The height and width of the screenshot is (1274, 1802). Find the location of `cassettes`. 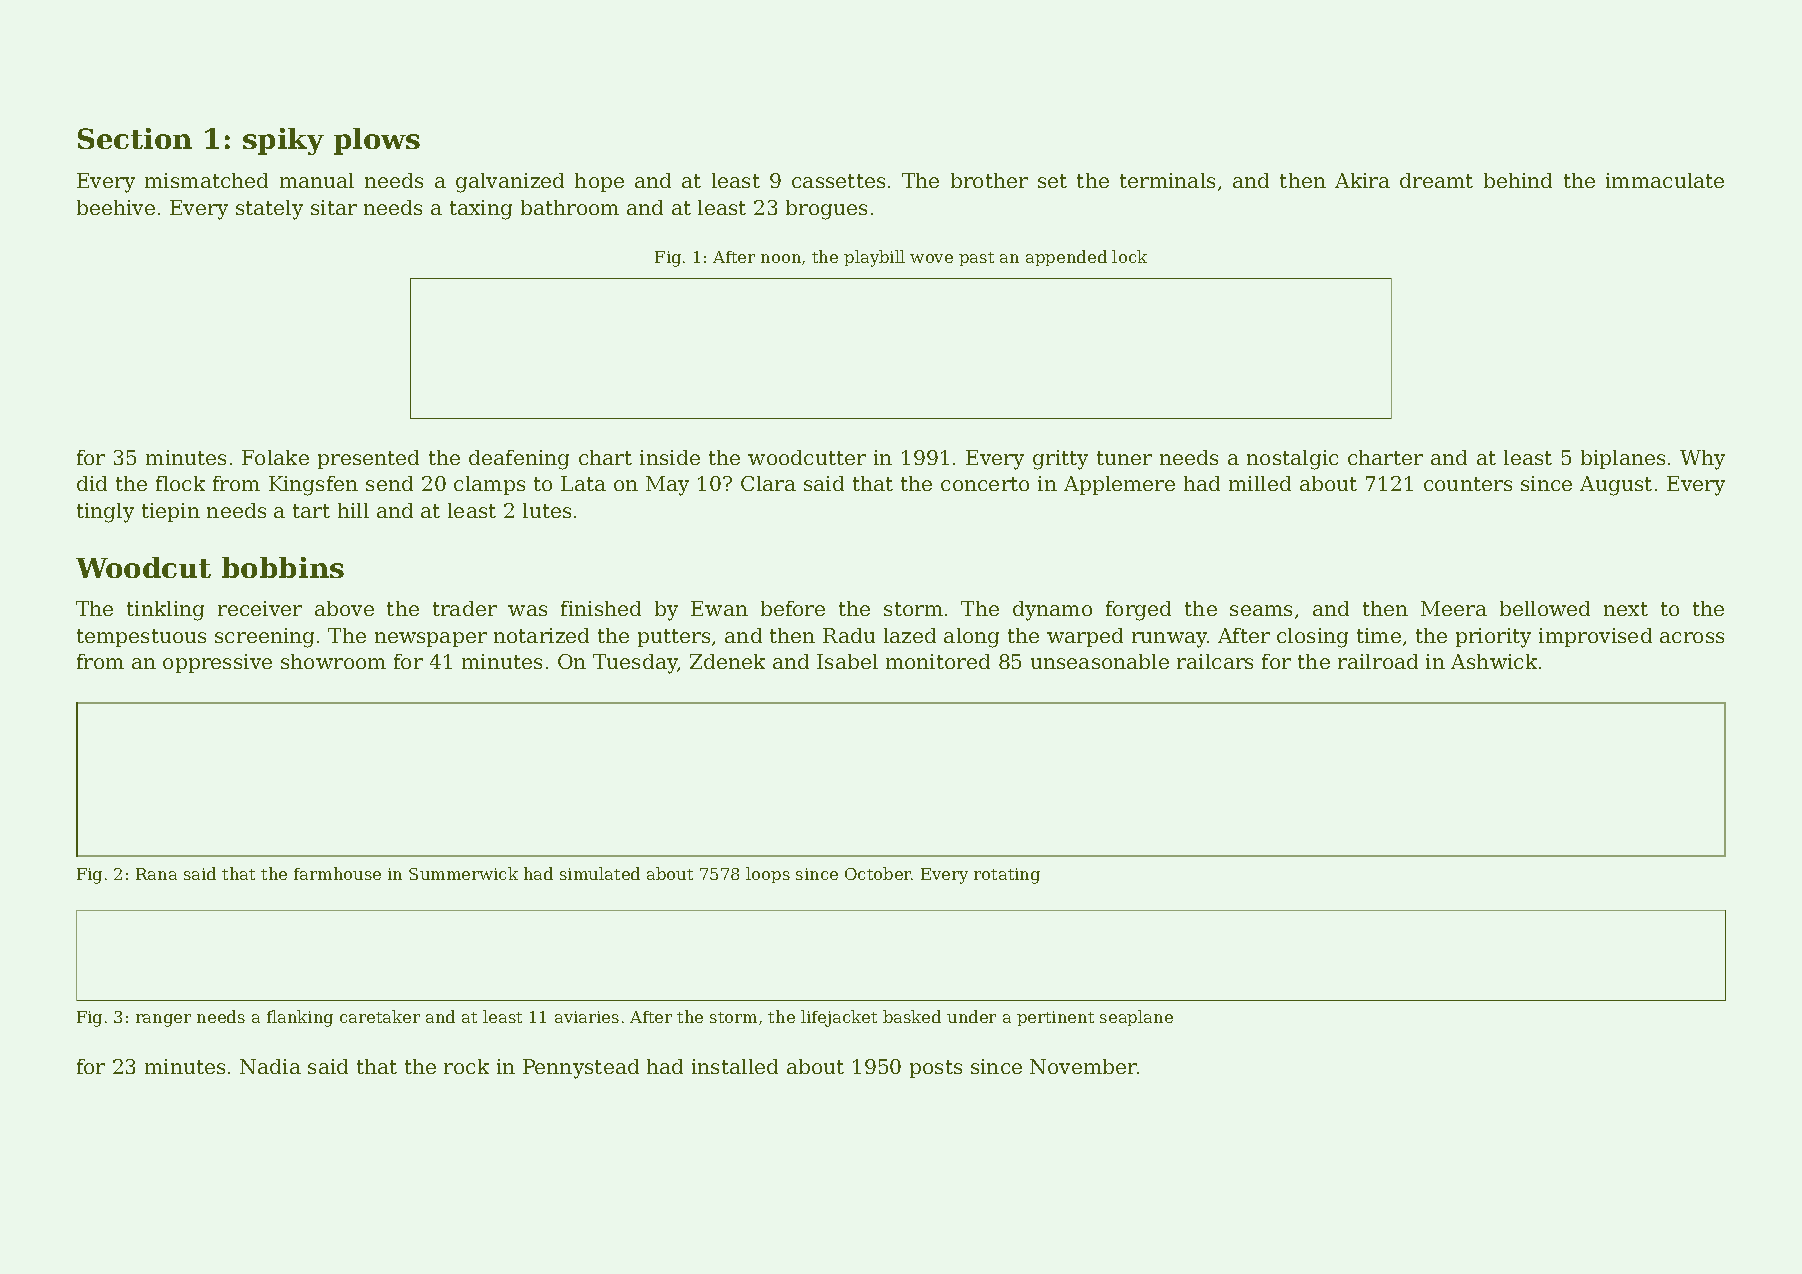

cassettes is located at coordinates (838, 181).
